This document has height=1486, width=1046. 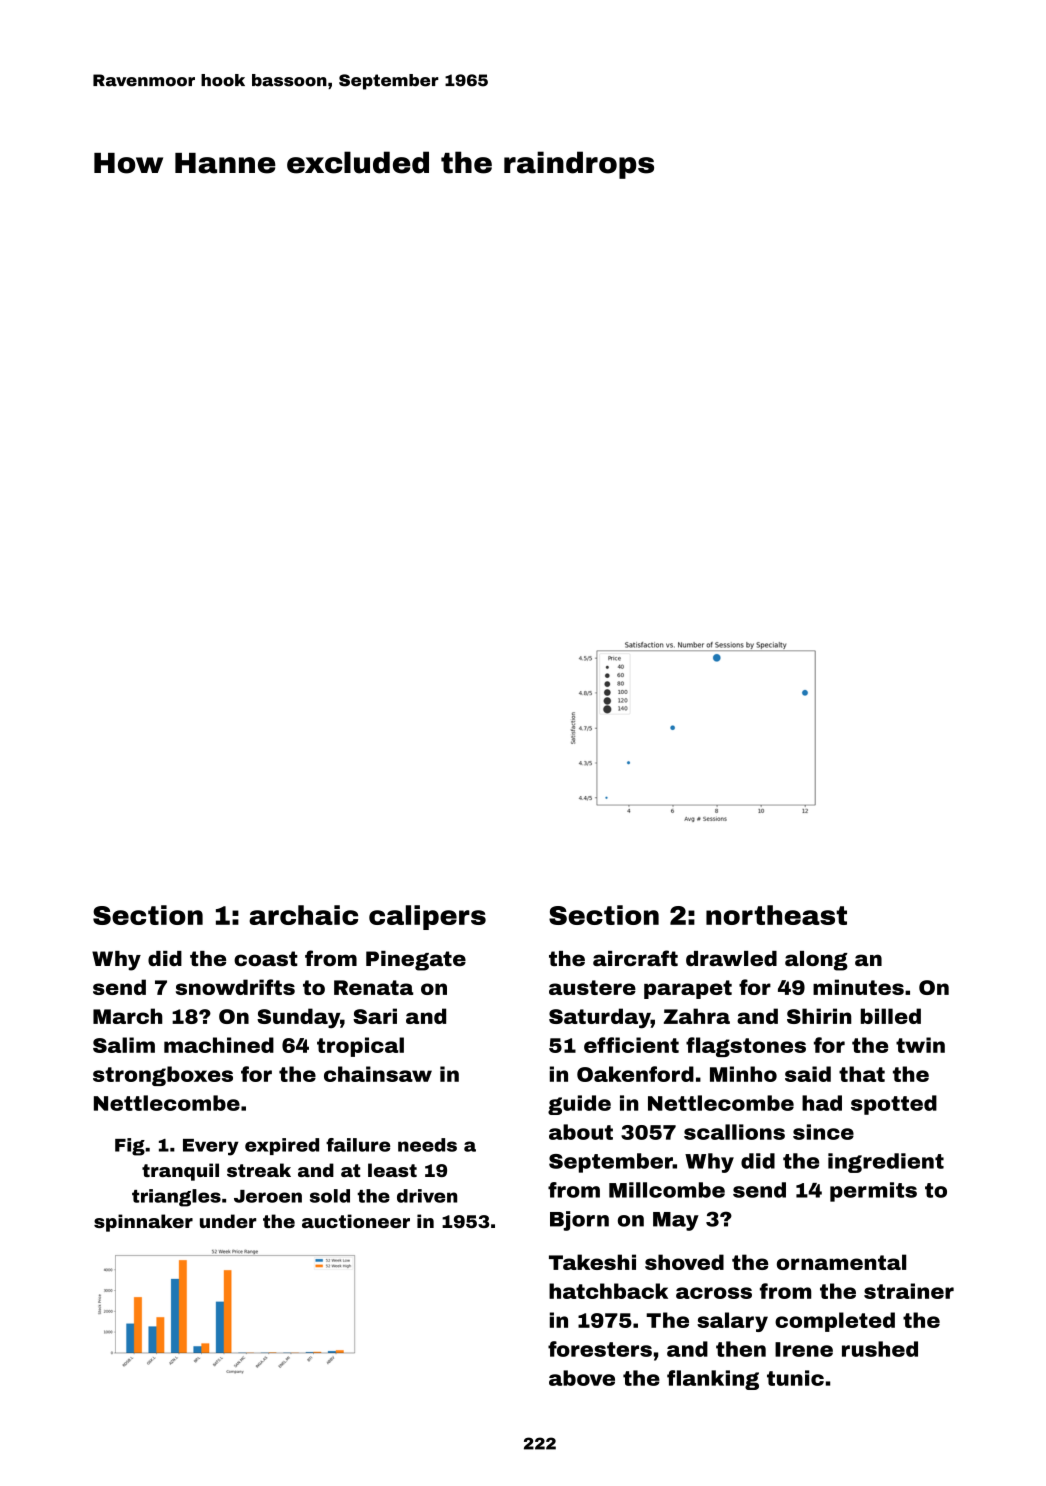 What do you see at coordinates (228, 1221) in the document?
I see `under` at bounding box center [228, 1221].
